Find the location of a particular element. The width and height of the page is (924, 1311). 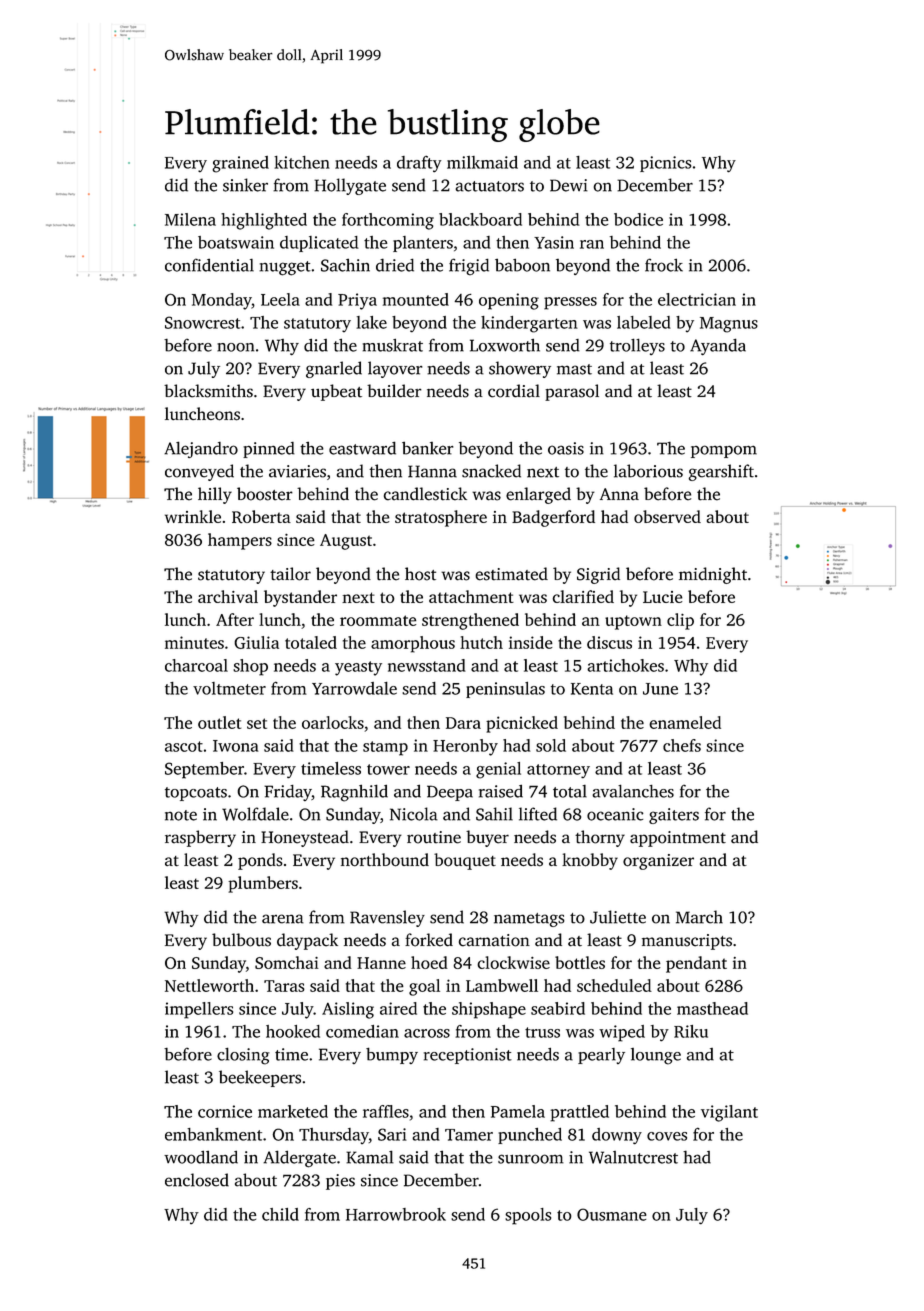

Ousmane is located at coordinates (611, 1214).
